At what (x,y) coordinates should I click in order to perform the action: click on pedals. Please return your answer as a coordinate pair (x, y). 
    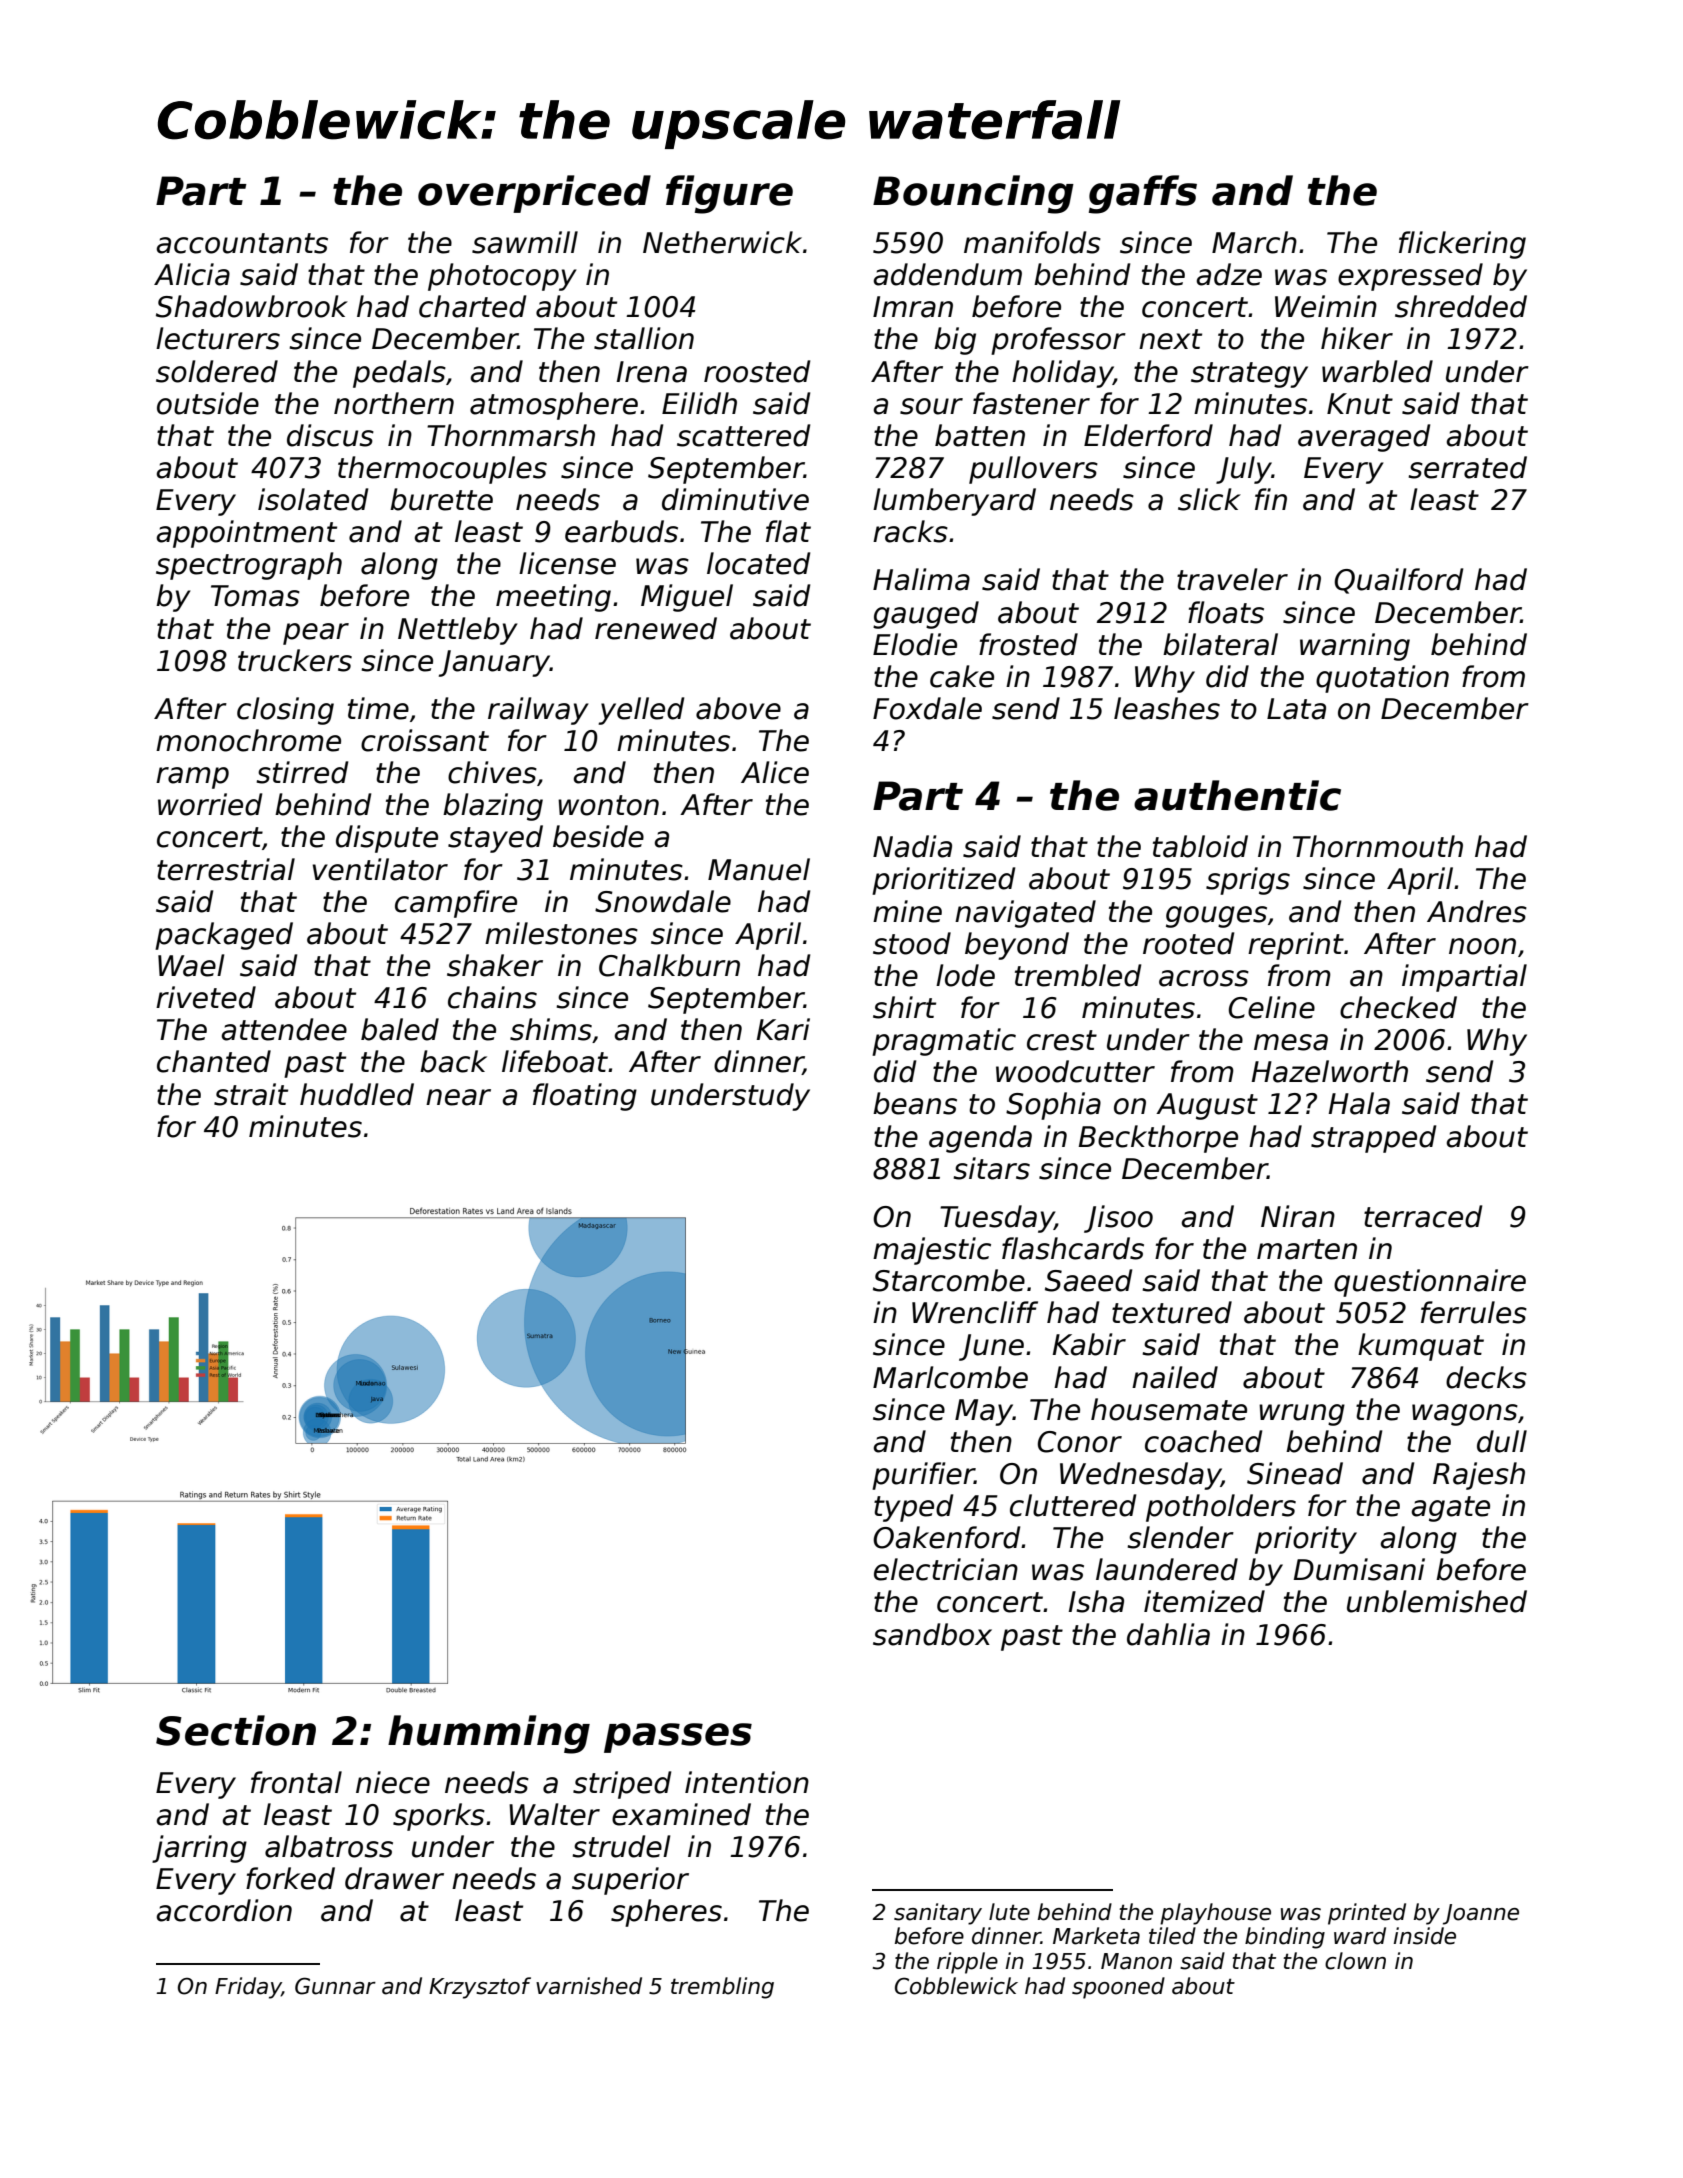
    Looking at the image, I should click on (399, 374).
